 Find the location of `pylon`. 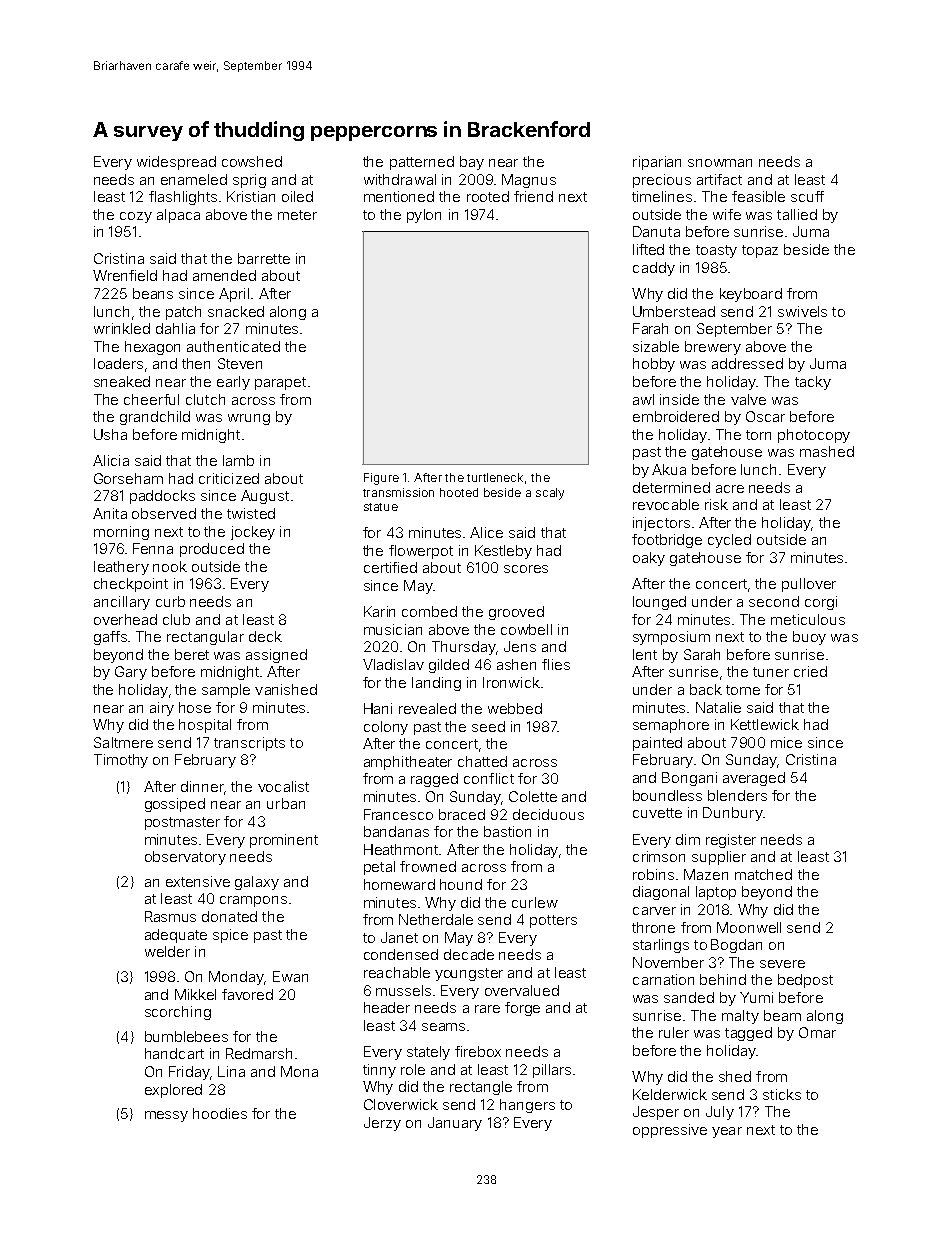

pylon is located at coordinates (424, 216).
